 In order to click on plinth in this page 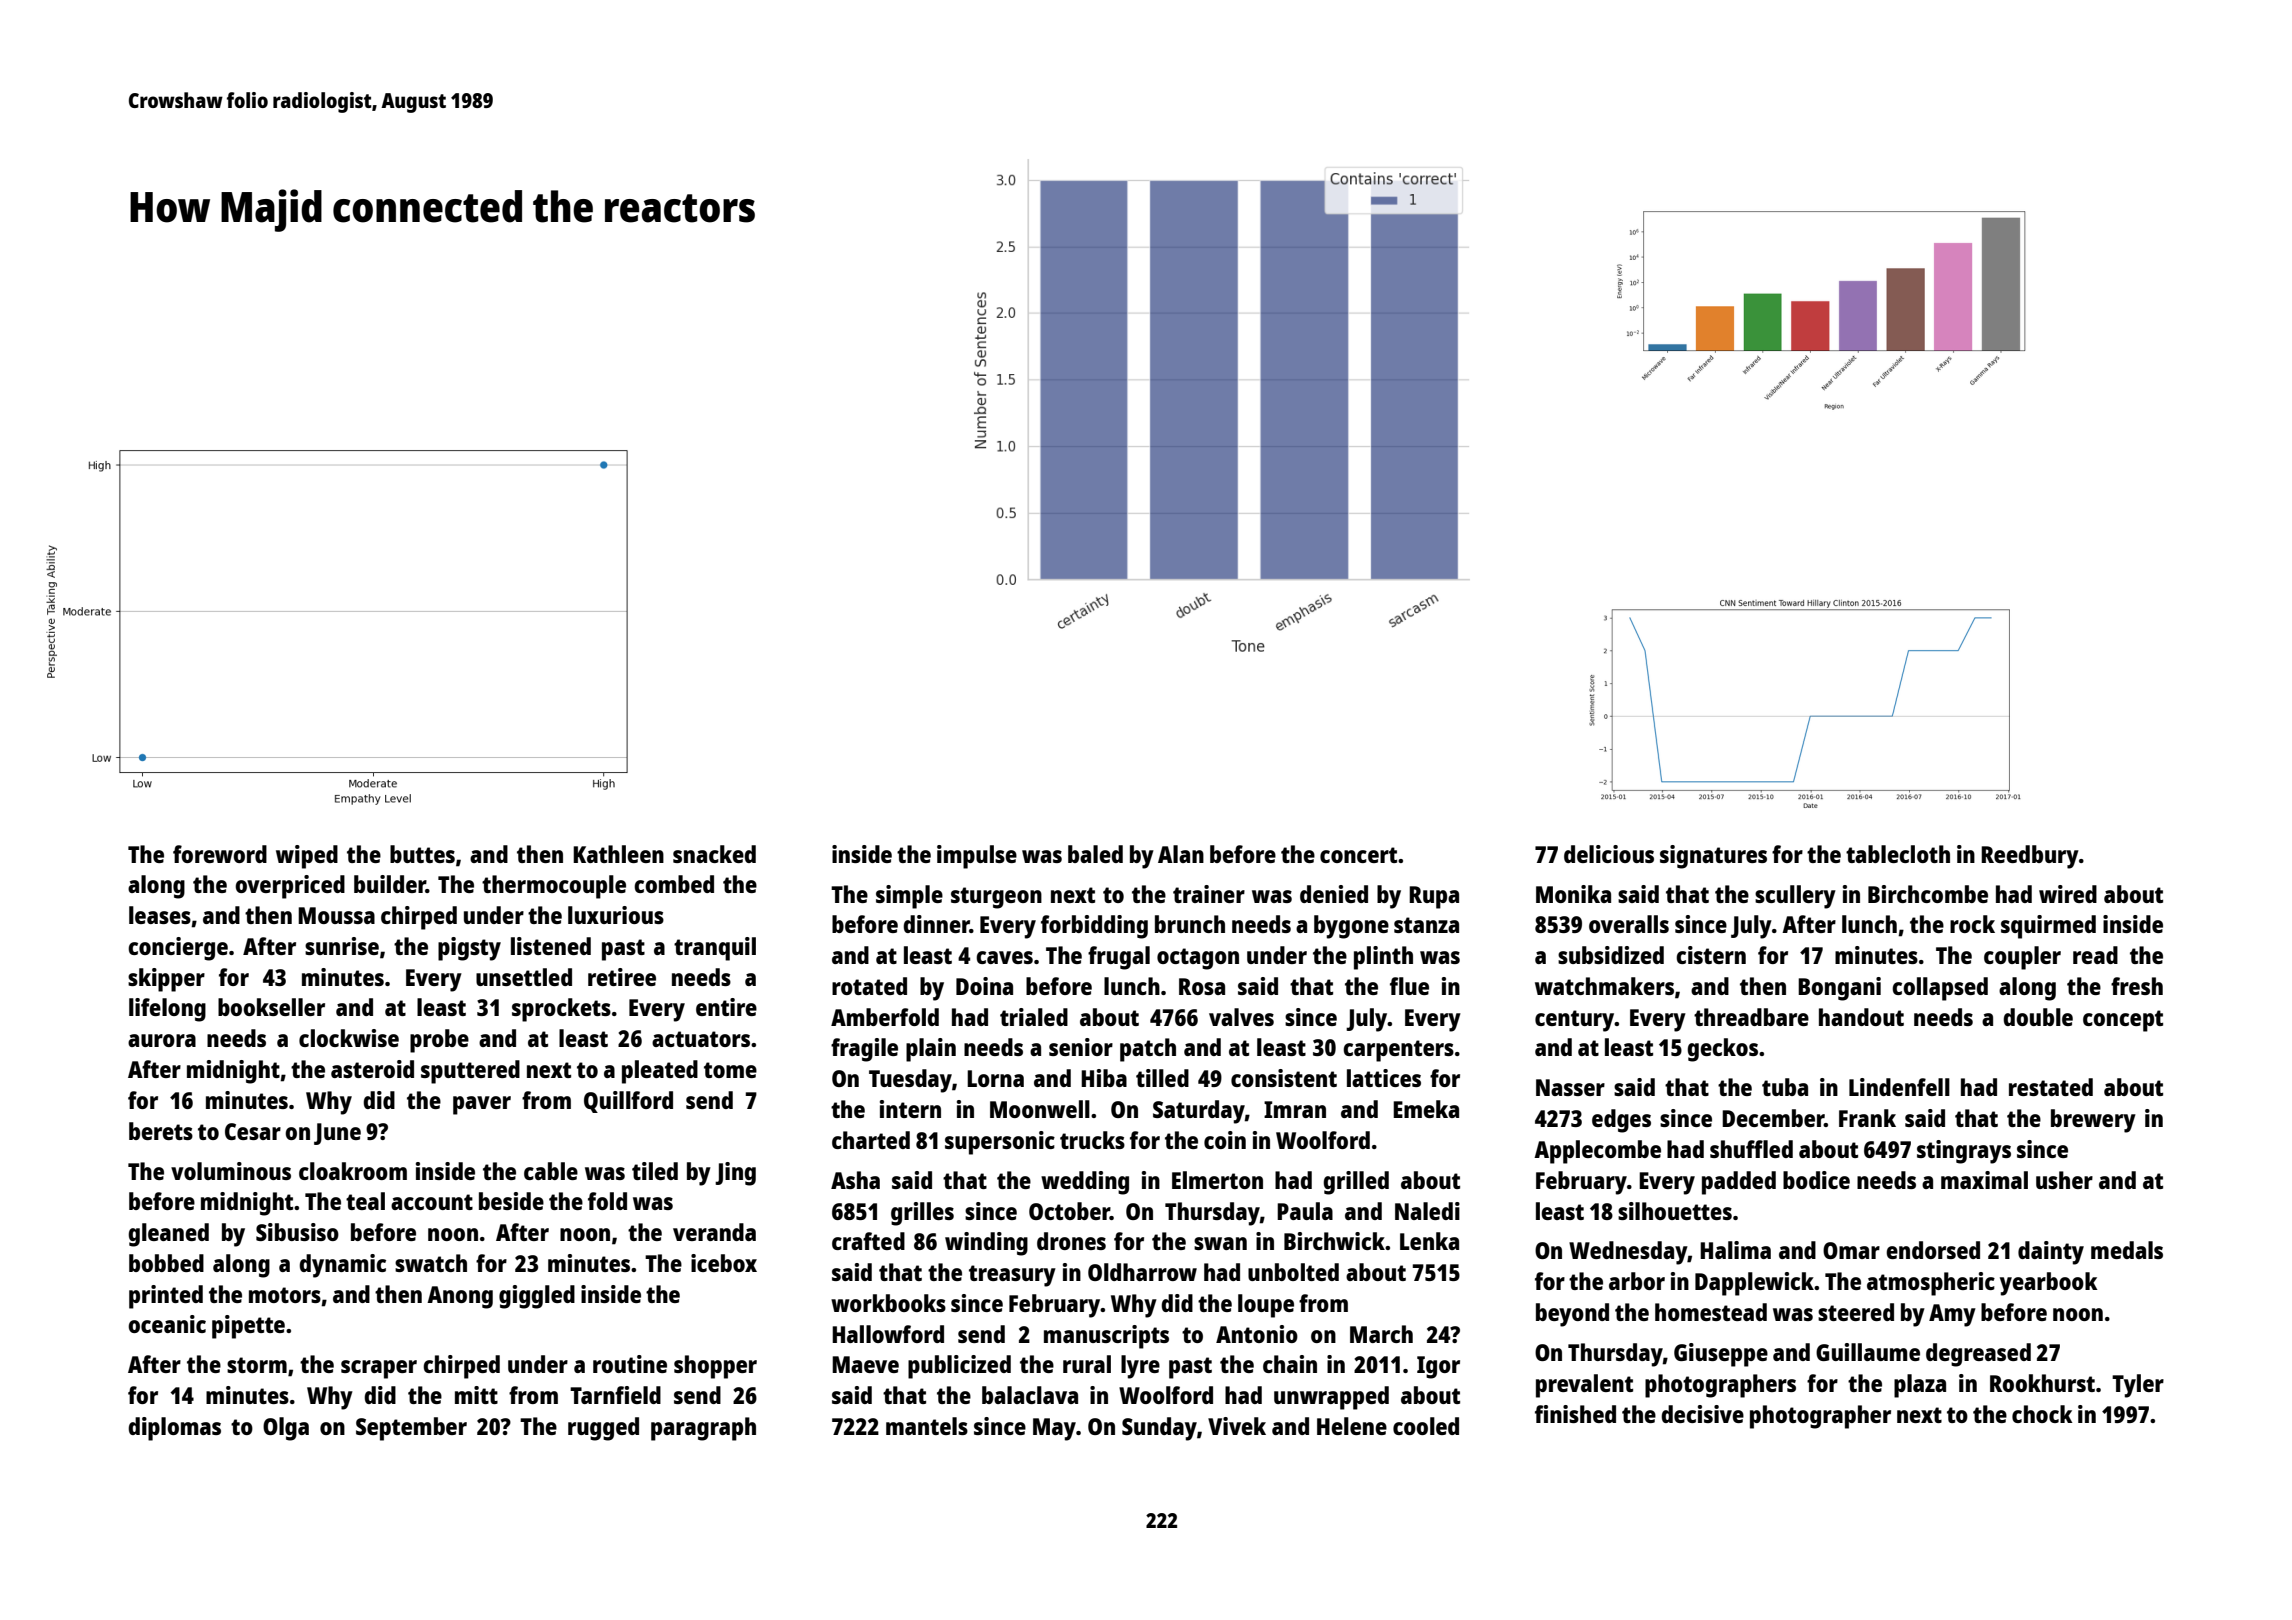, I will do `click(1383, 958)`.
